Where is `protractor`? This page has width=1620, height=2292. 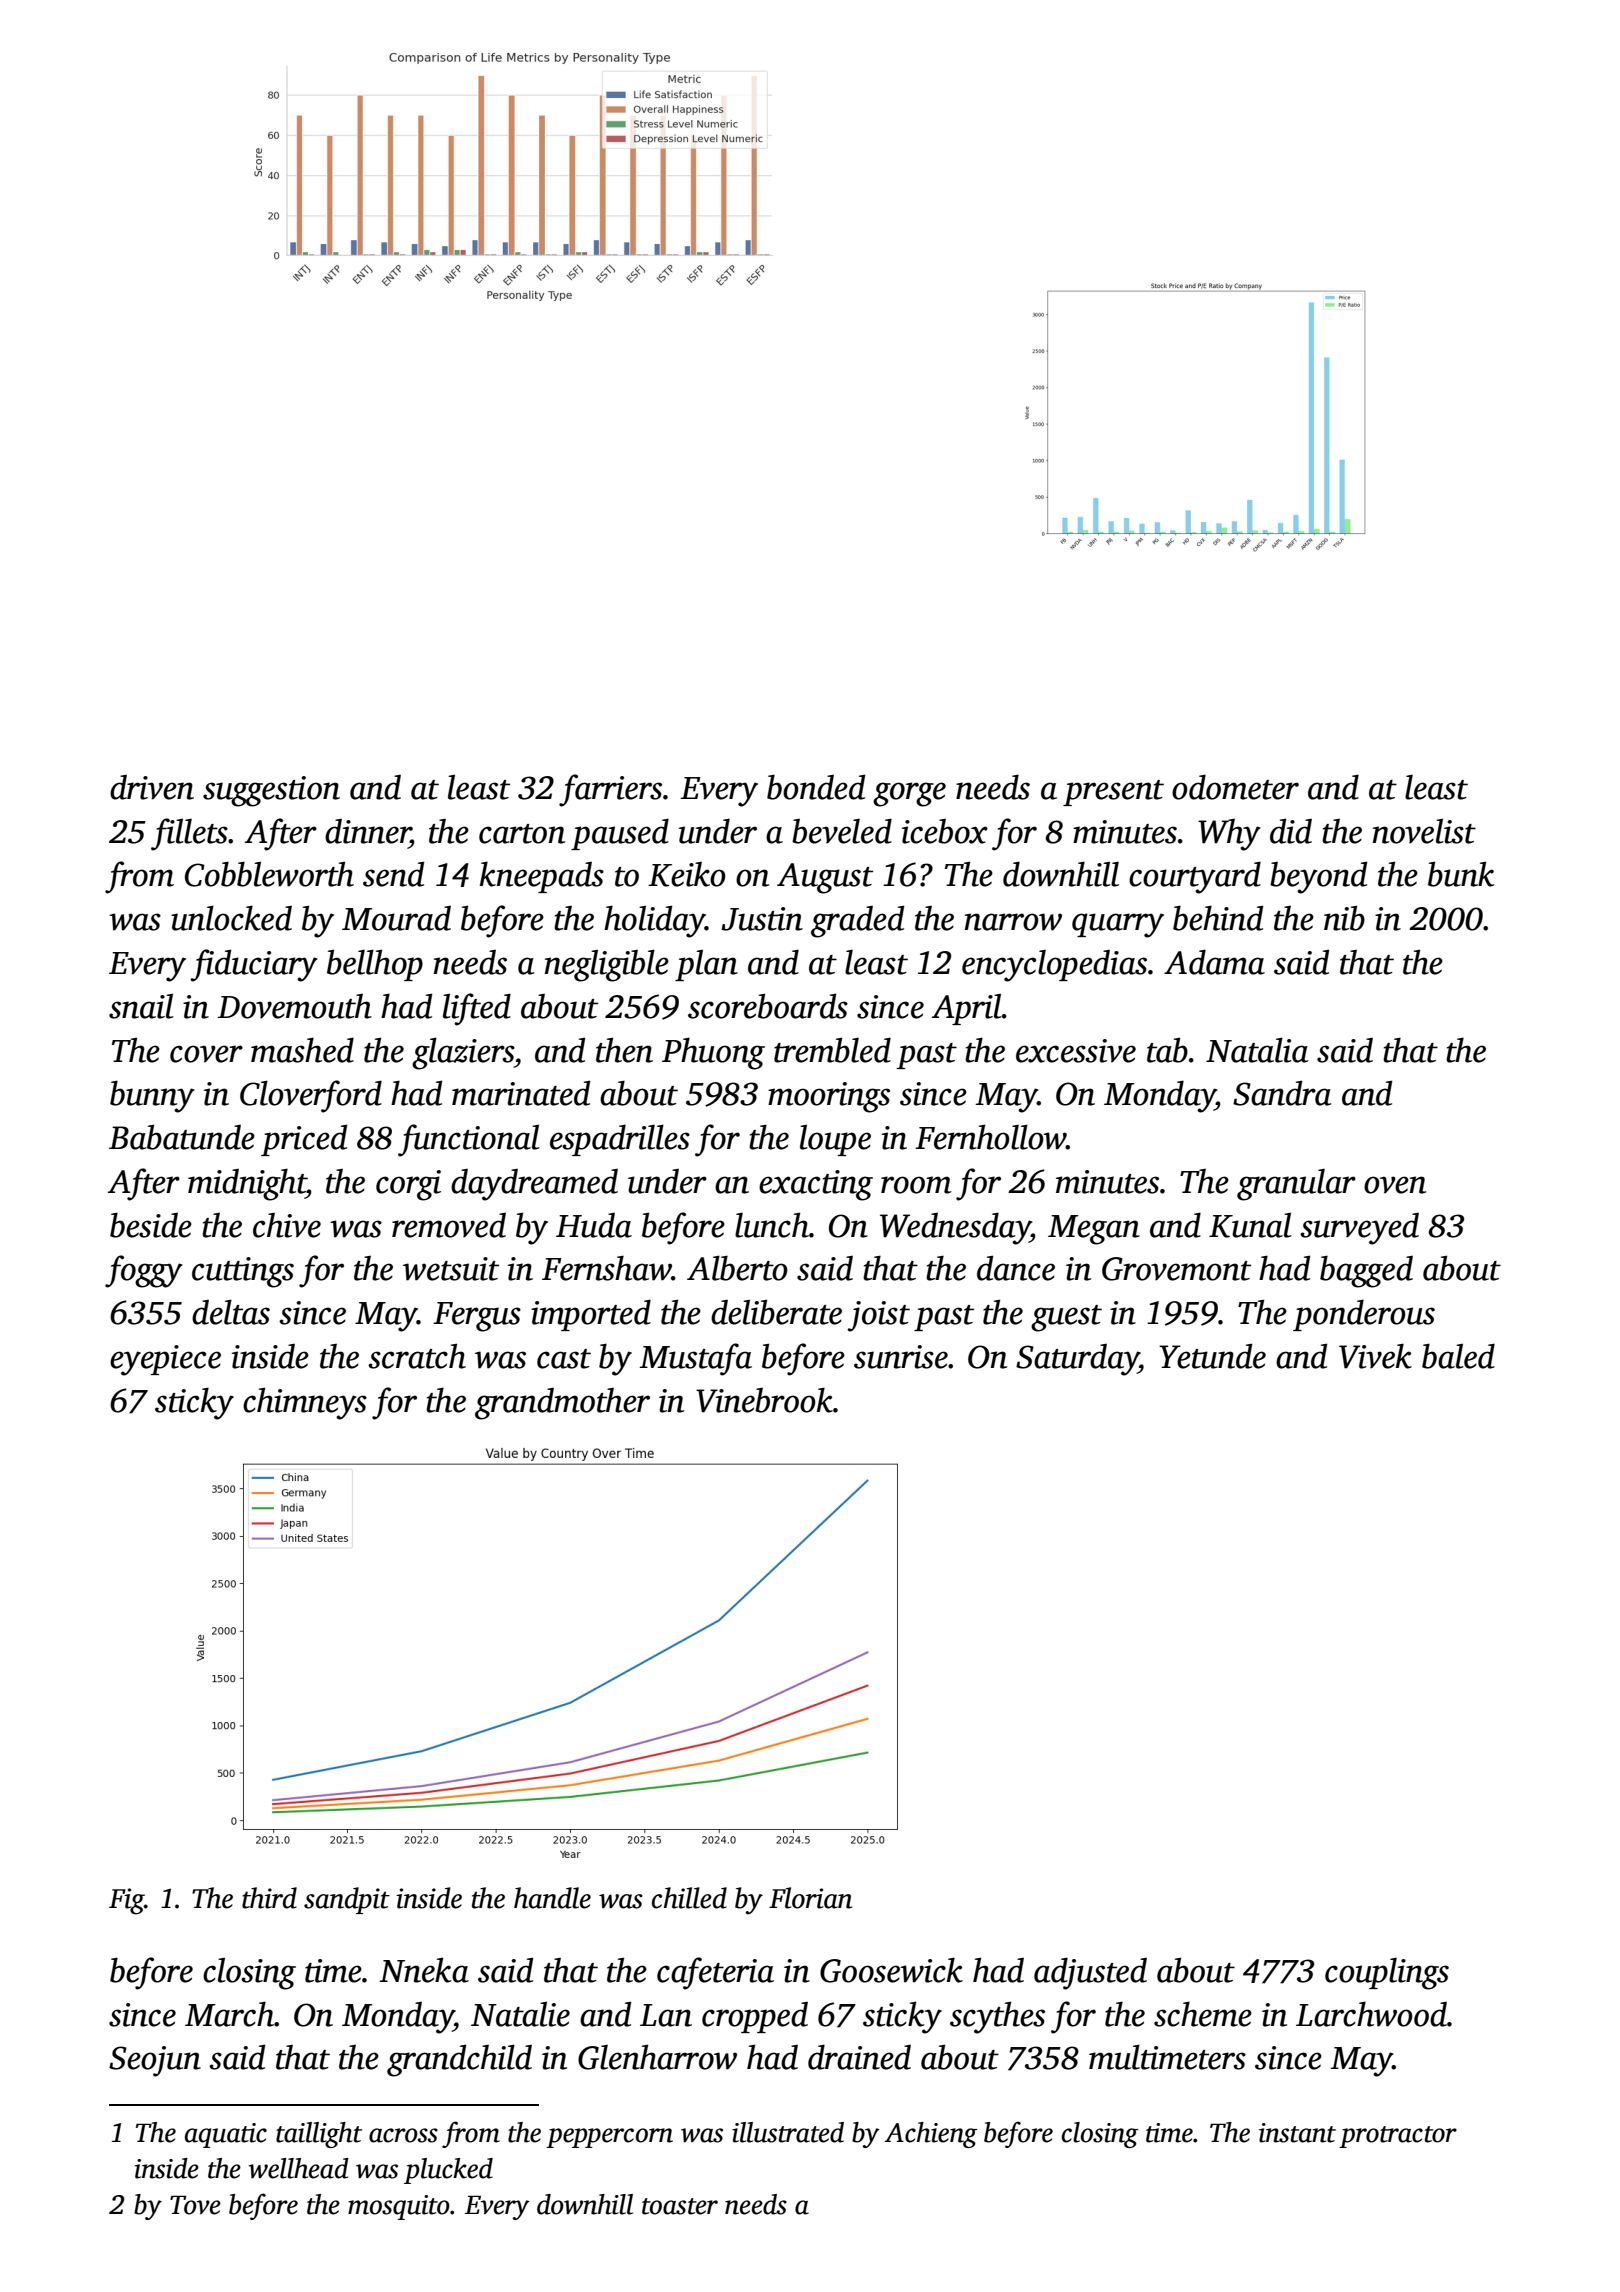
protractor is located at coordinates (1398, 2137).
